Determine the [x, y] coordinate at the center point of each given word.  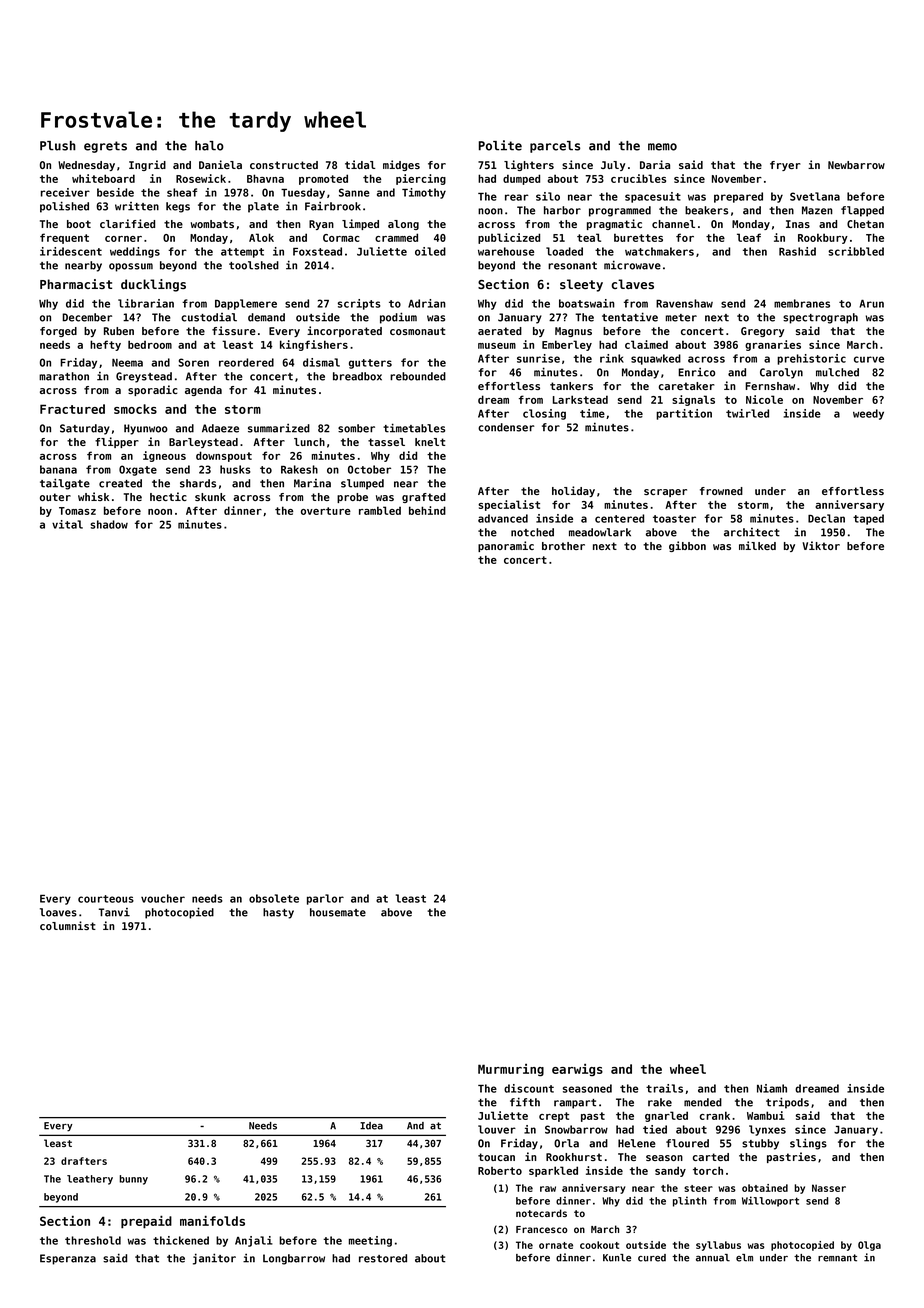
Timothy [424, 193]
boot [79, 224]
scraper [665, 493]
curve [869, 359]
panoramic [506, 546]
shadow [109, 524]
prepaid [146, 1222]
